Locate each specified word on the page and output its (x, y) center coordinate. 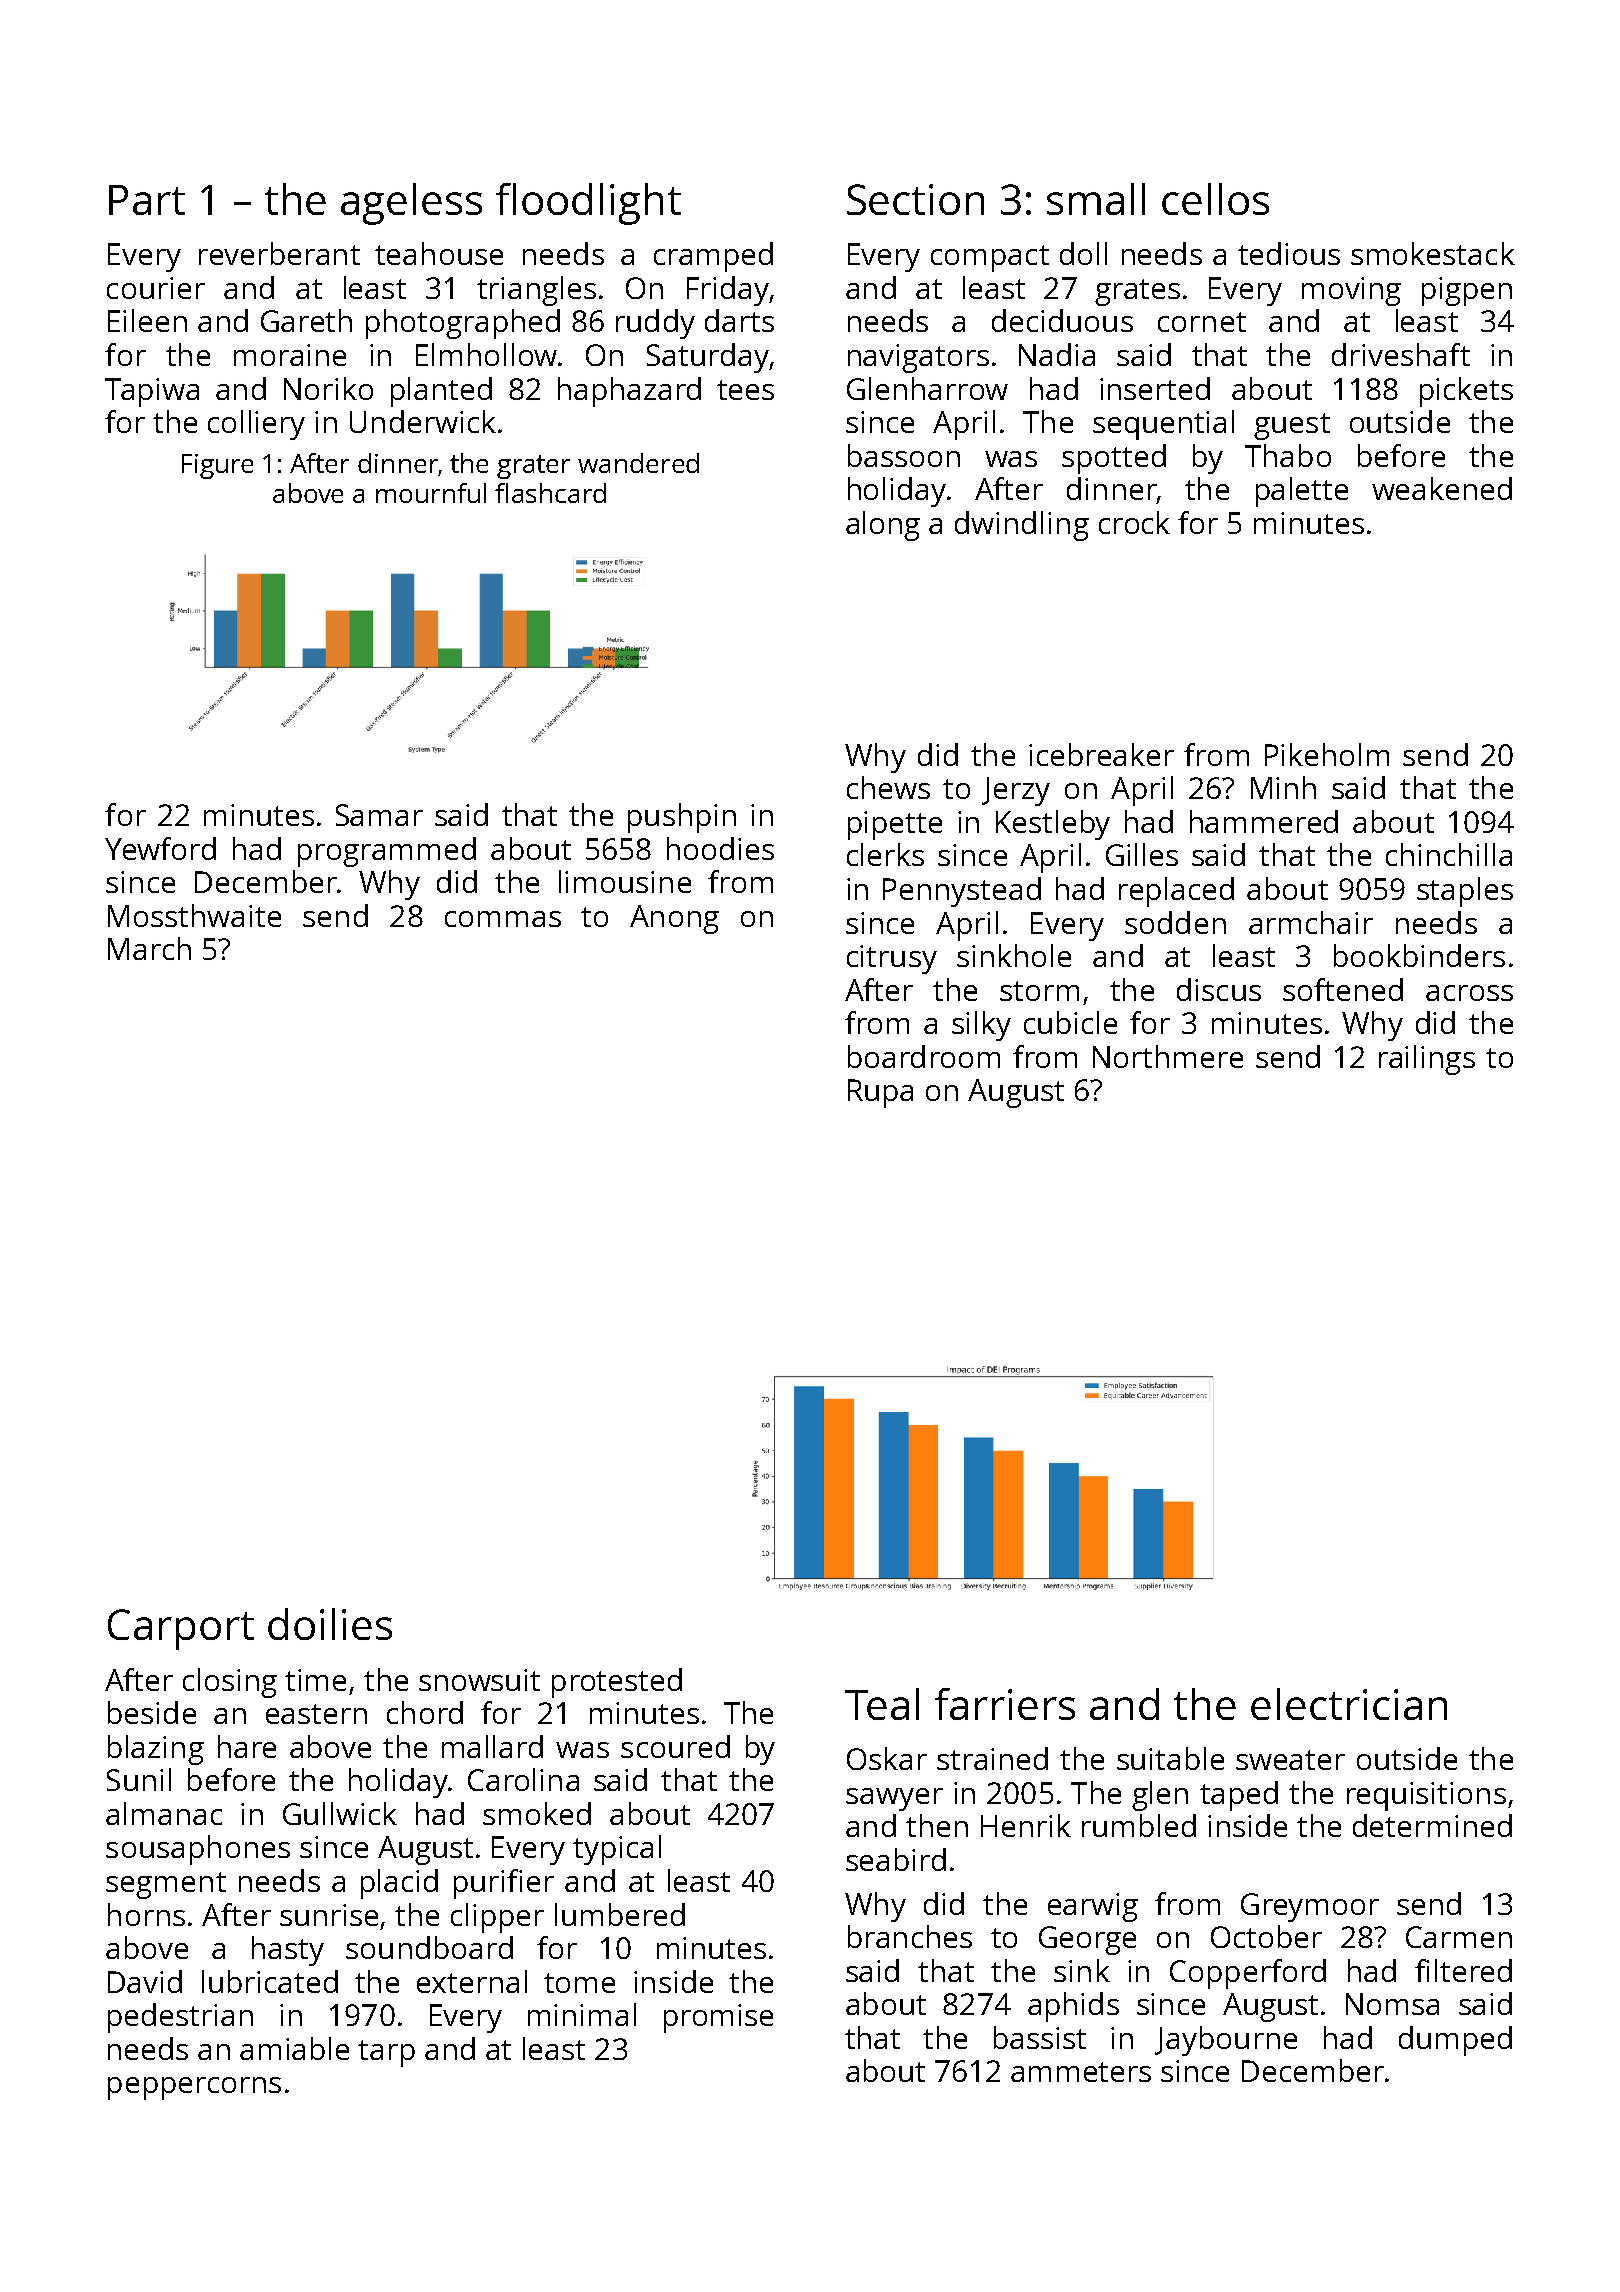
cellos (1215, 199)
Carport (181, 1629)
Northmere (1168, 1056)
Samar (379, 815)
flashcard (550, 493)
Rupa (880, 1093)
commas (503, 919)
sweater (1290, 1760)
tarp (386, 2053)
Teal (882, 1704)
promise (718, 2018)
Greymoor (1310, 1907)
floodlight (588, 204)
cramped (713, 257)
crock (1134, 522)
